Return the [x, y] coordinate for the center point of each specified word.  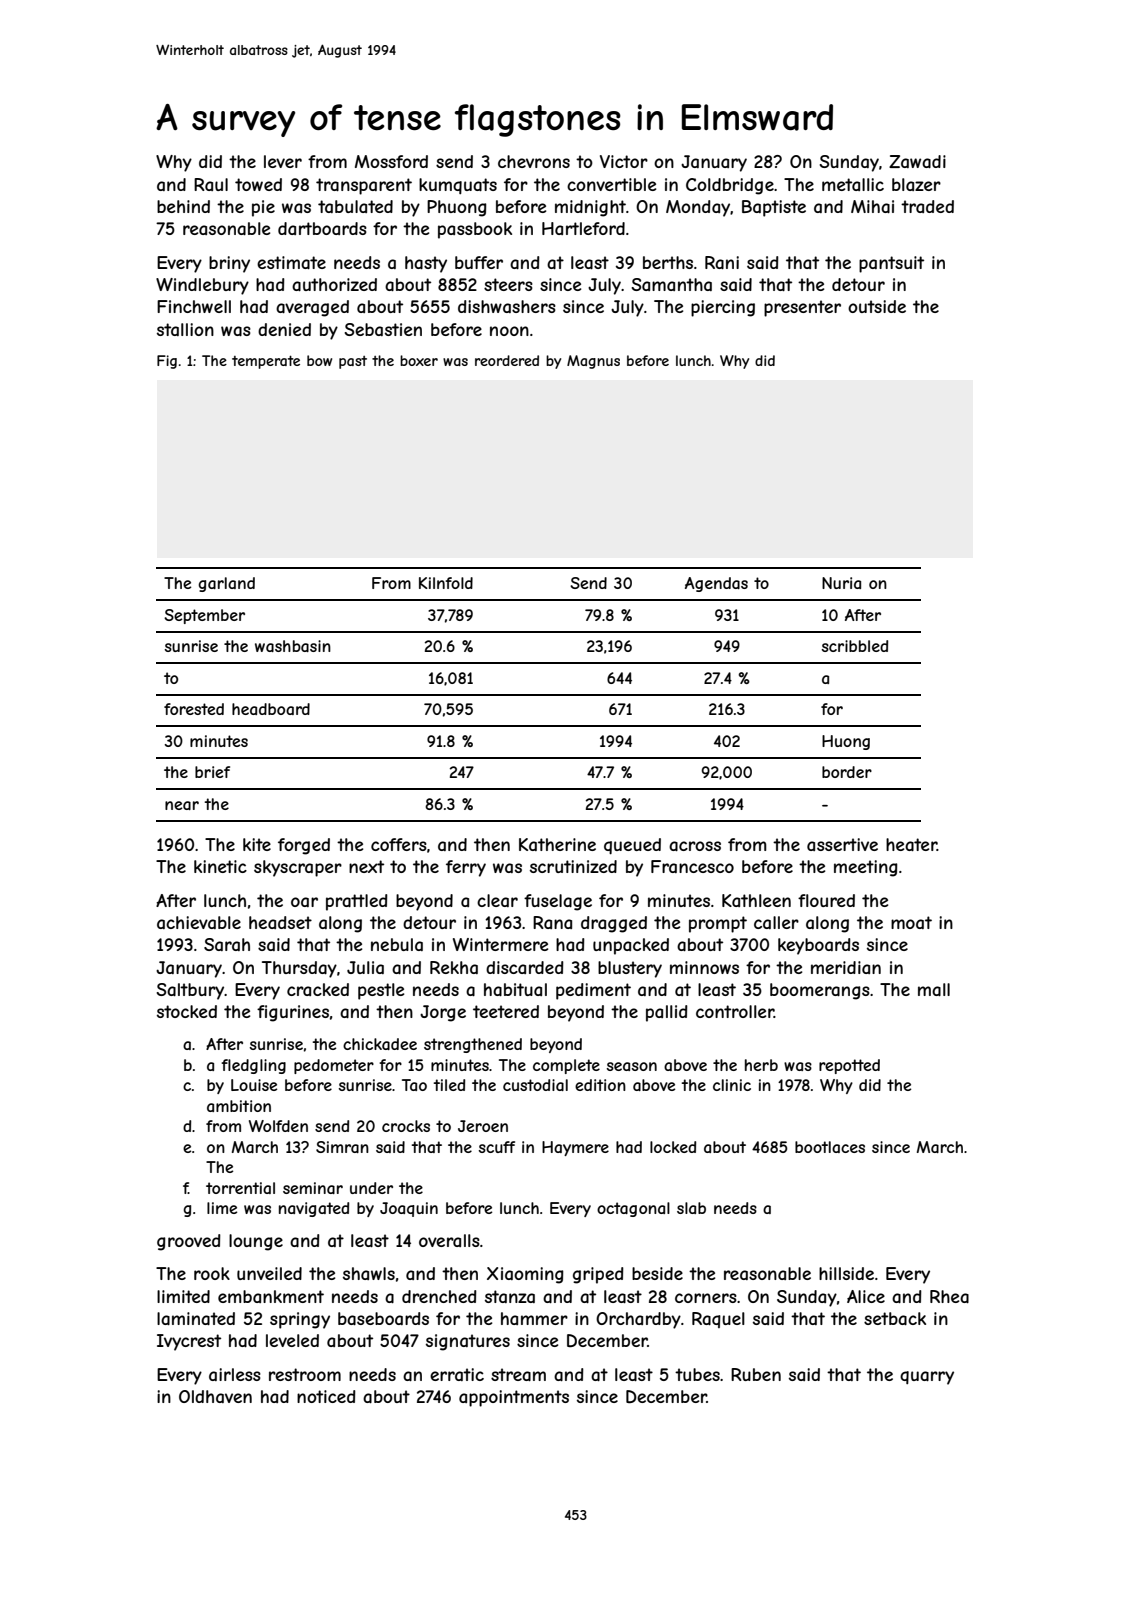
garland [227, 584]
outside [877, 306]
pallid [667, 1013]
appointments [514, 1398]
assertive [842, 844]
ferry [466, 868]
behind [183, 206]
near [182, 805]
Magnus [593, 362]
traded [927, 206]
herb [761, 1065]
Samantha [672, 284]
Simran [342, 1147]
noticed [326, 1396]
